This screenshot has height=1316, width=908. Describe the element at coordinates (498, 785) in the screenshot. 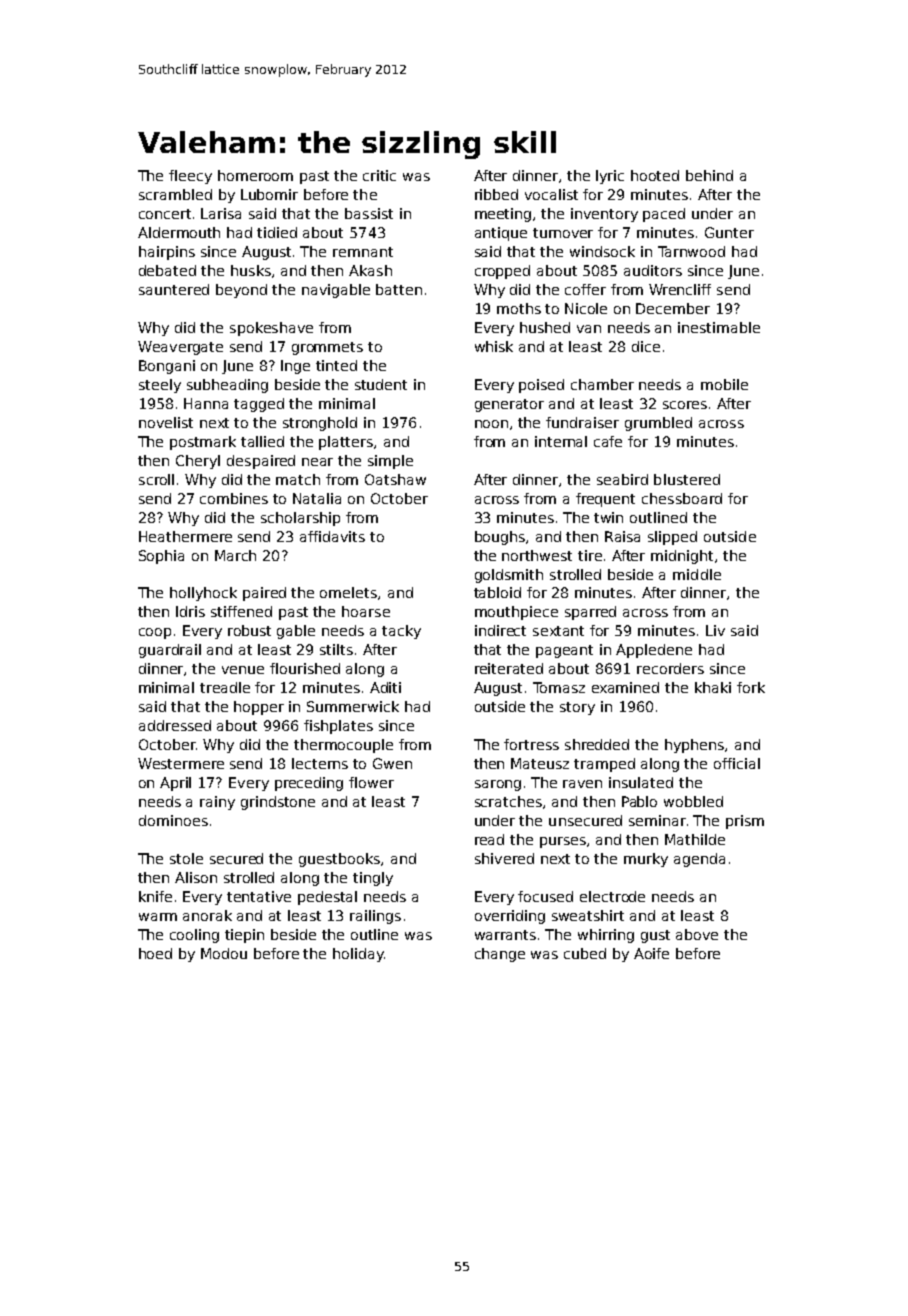

I see `sarong` at that location.
